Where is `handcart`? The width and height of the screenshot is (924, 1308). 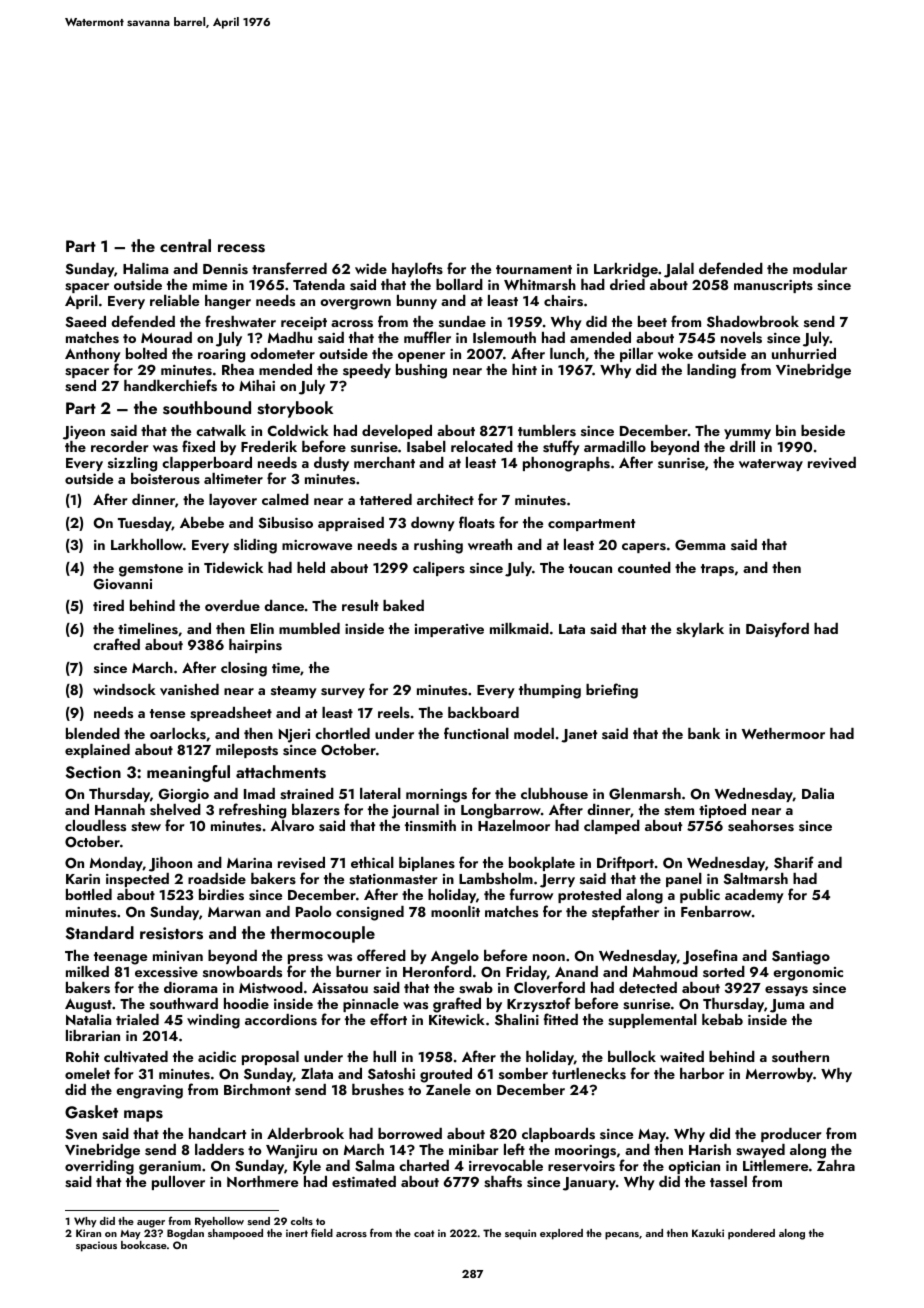
handcart is located at coordinates (217, 1133).
